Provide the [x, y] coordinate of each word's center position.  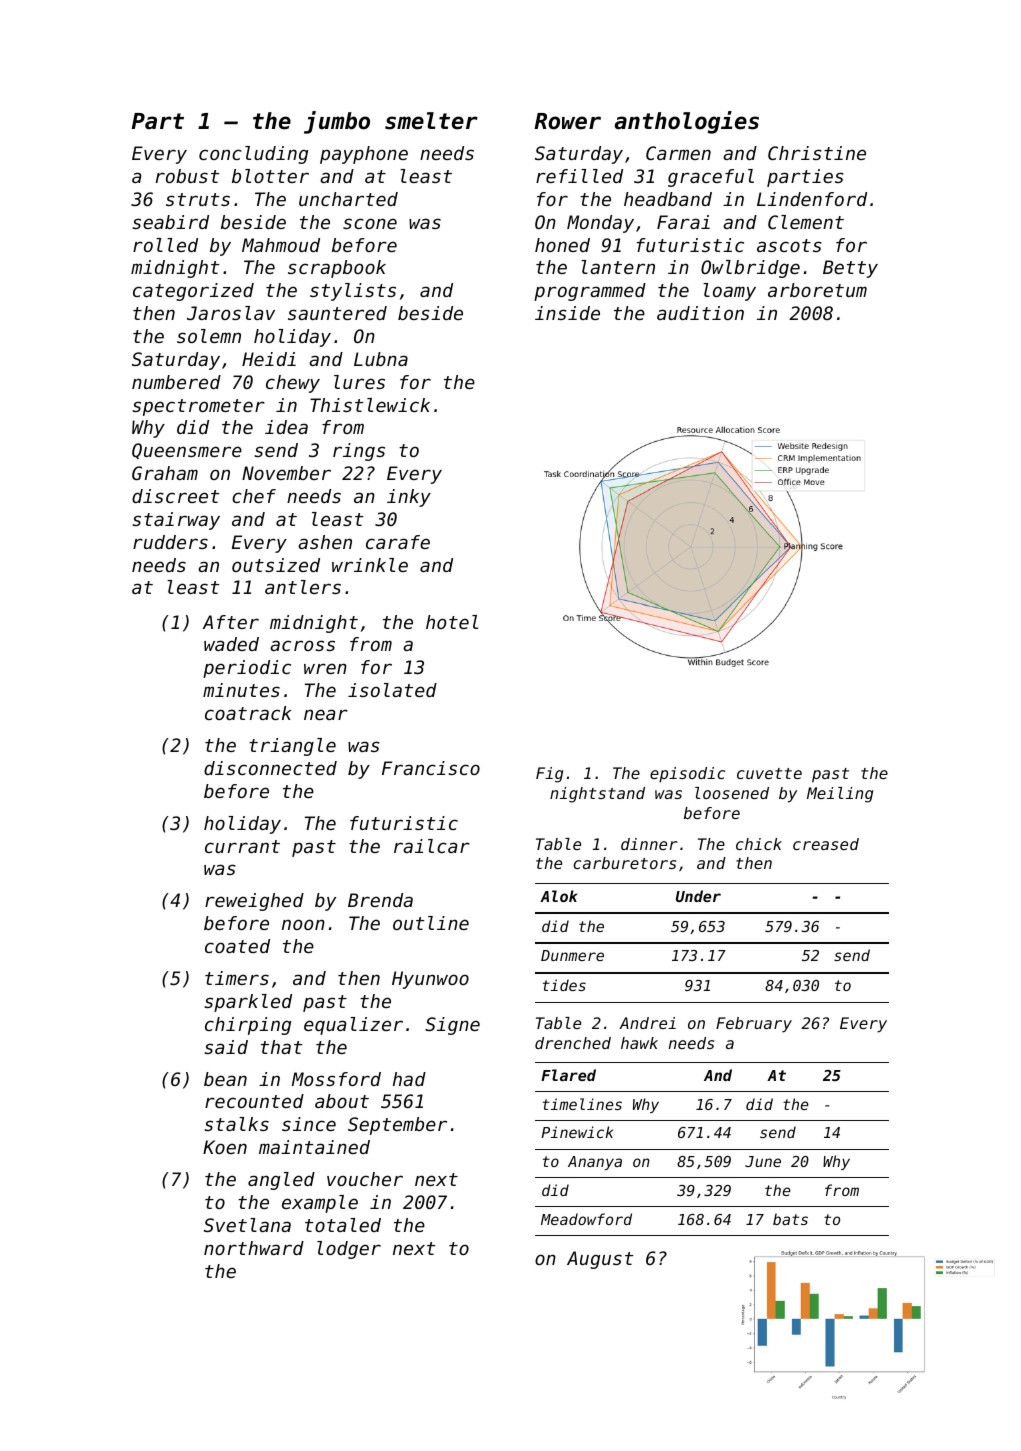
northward [254, 1248]
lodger [349, 1250]
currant [242, 846]
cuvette [769, 773]
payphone [364, 155]
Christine [817, 153]
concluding [253, 155]
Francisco [431, 768]
